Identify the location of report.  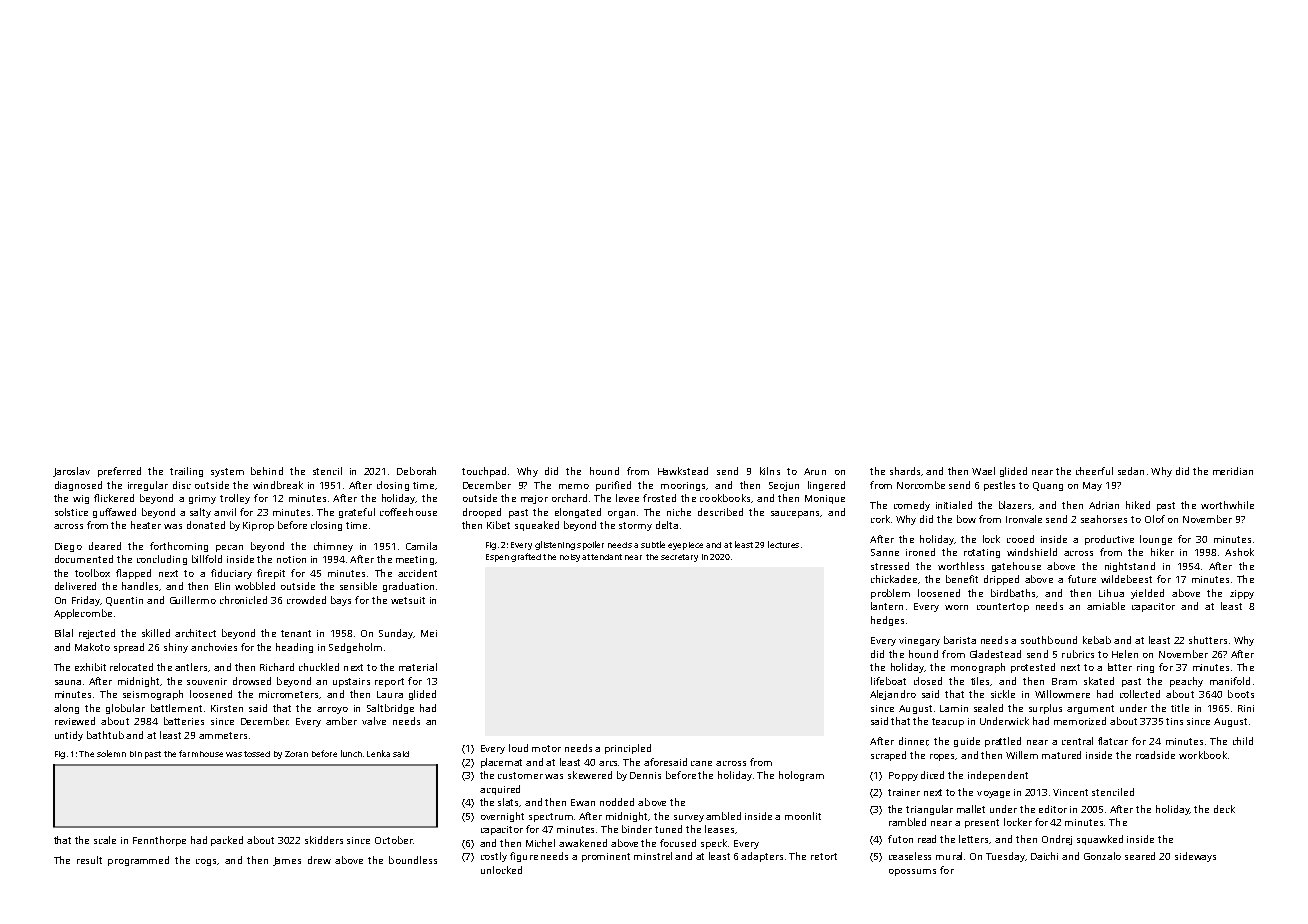
(389, 682).
